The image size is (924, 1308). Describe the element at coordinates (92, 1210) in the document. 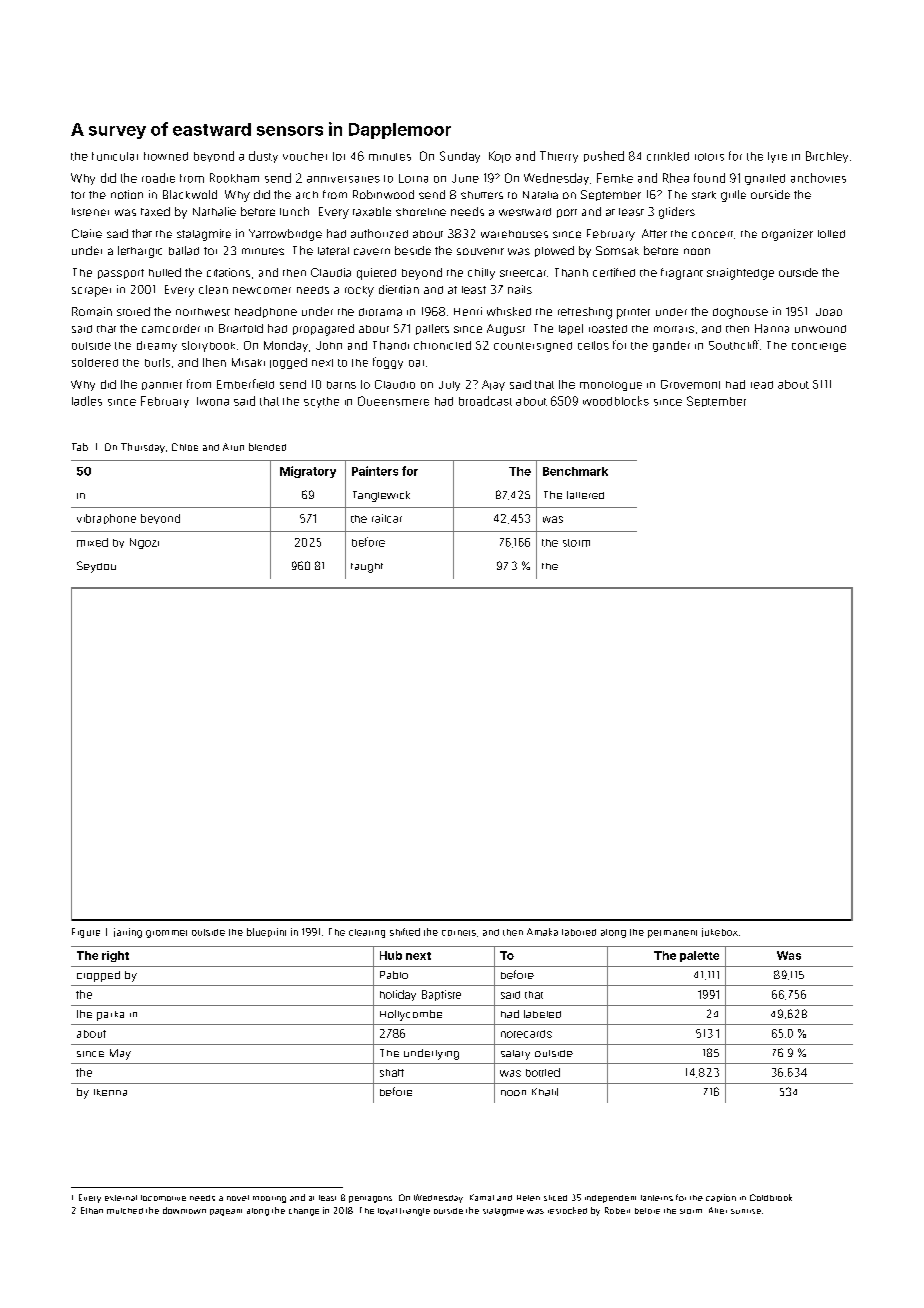

I see `Ethan` at that location.
